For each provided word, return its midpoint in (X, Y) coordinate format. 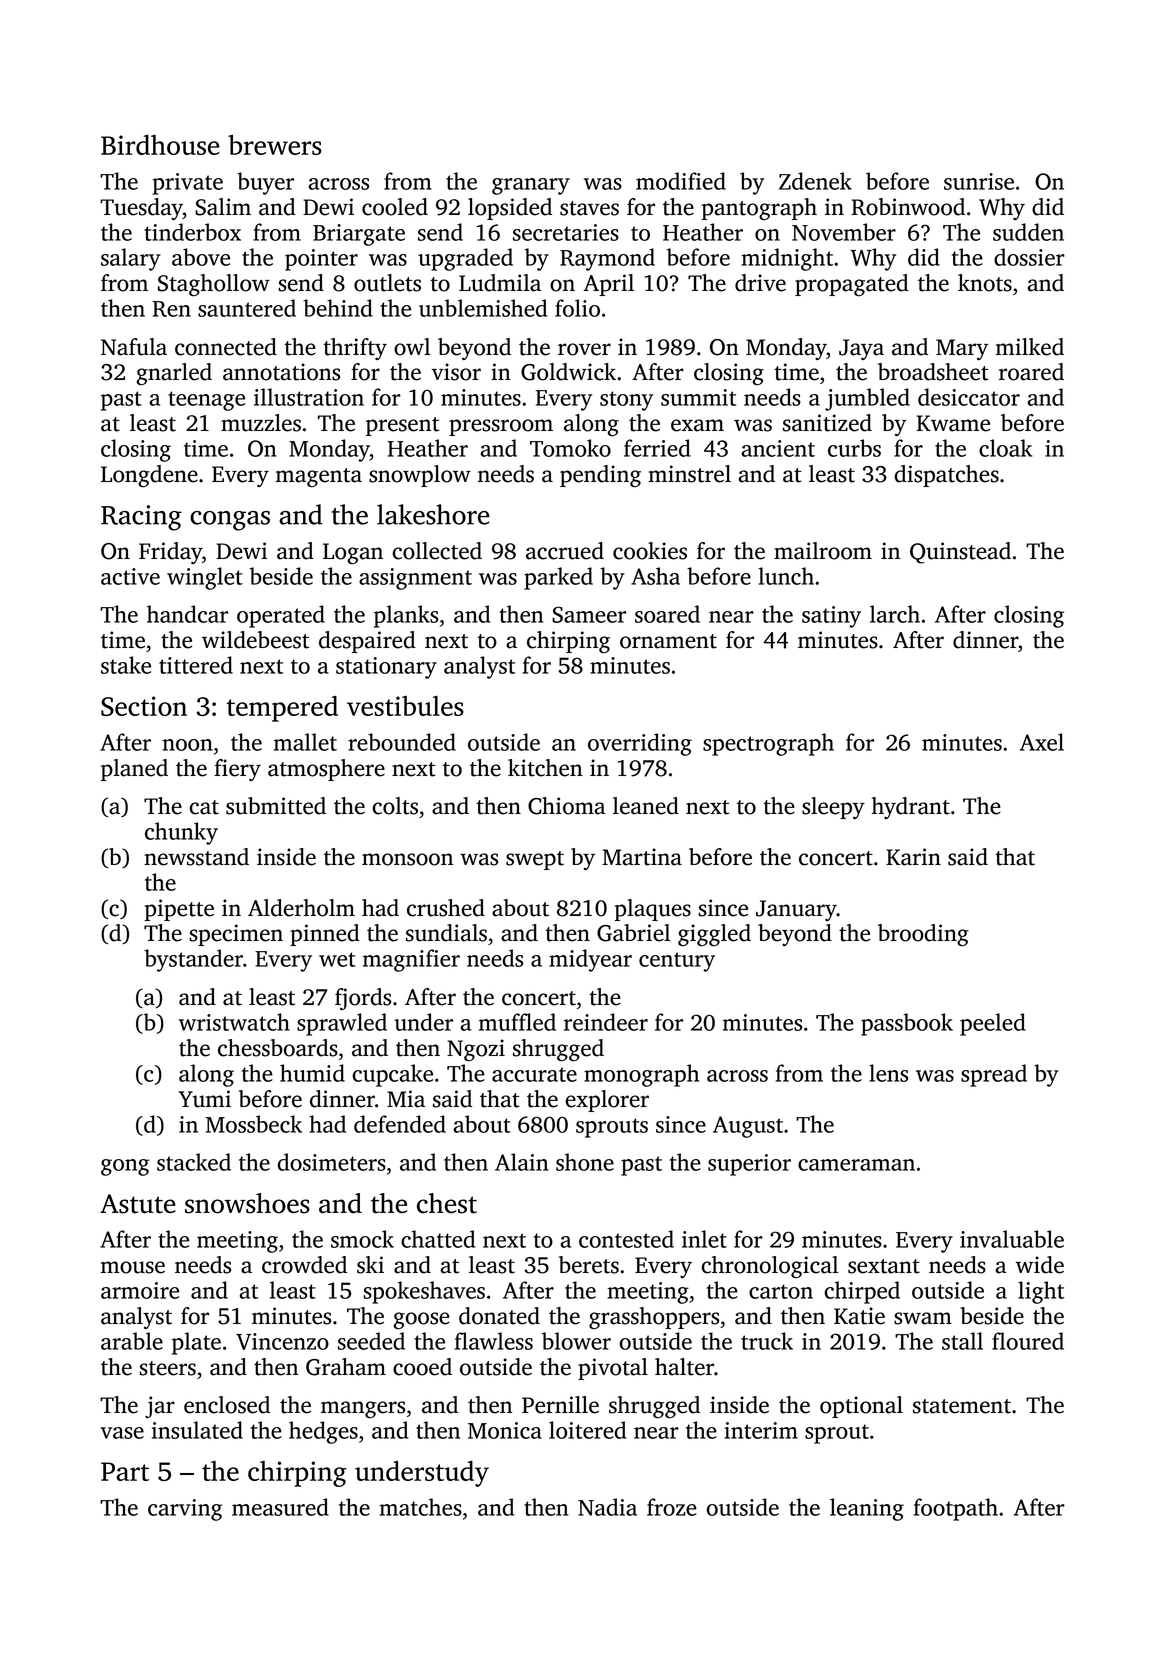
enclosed (227, 1405)
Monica (505, 1430)
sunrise (979, 181)
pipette (179, 910)
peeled (993, 1024)
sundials (446, 933)
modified (681, 181)
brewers (275, 145)
